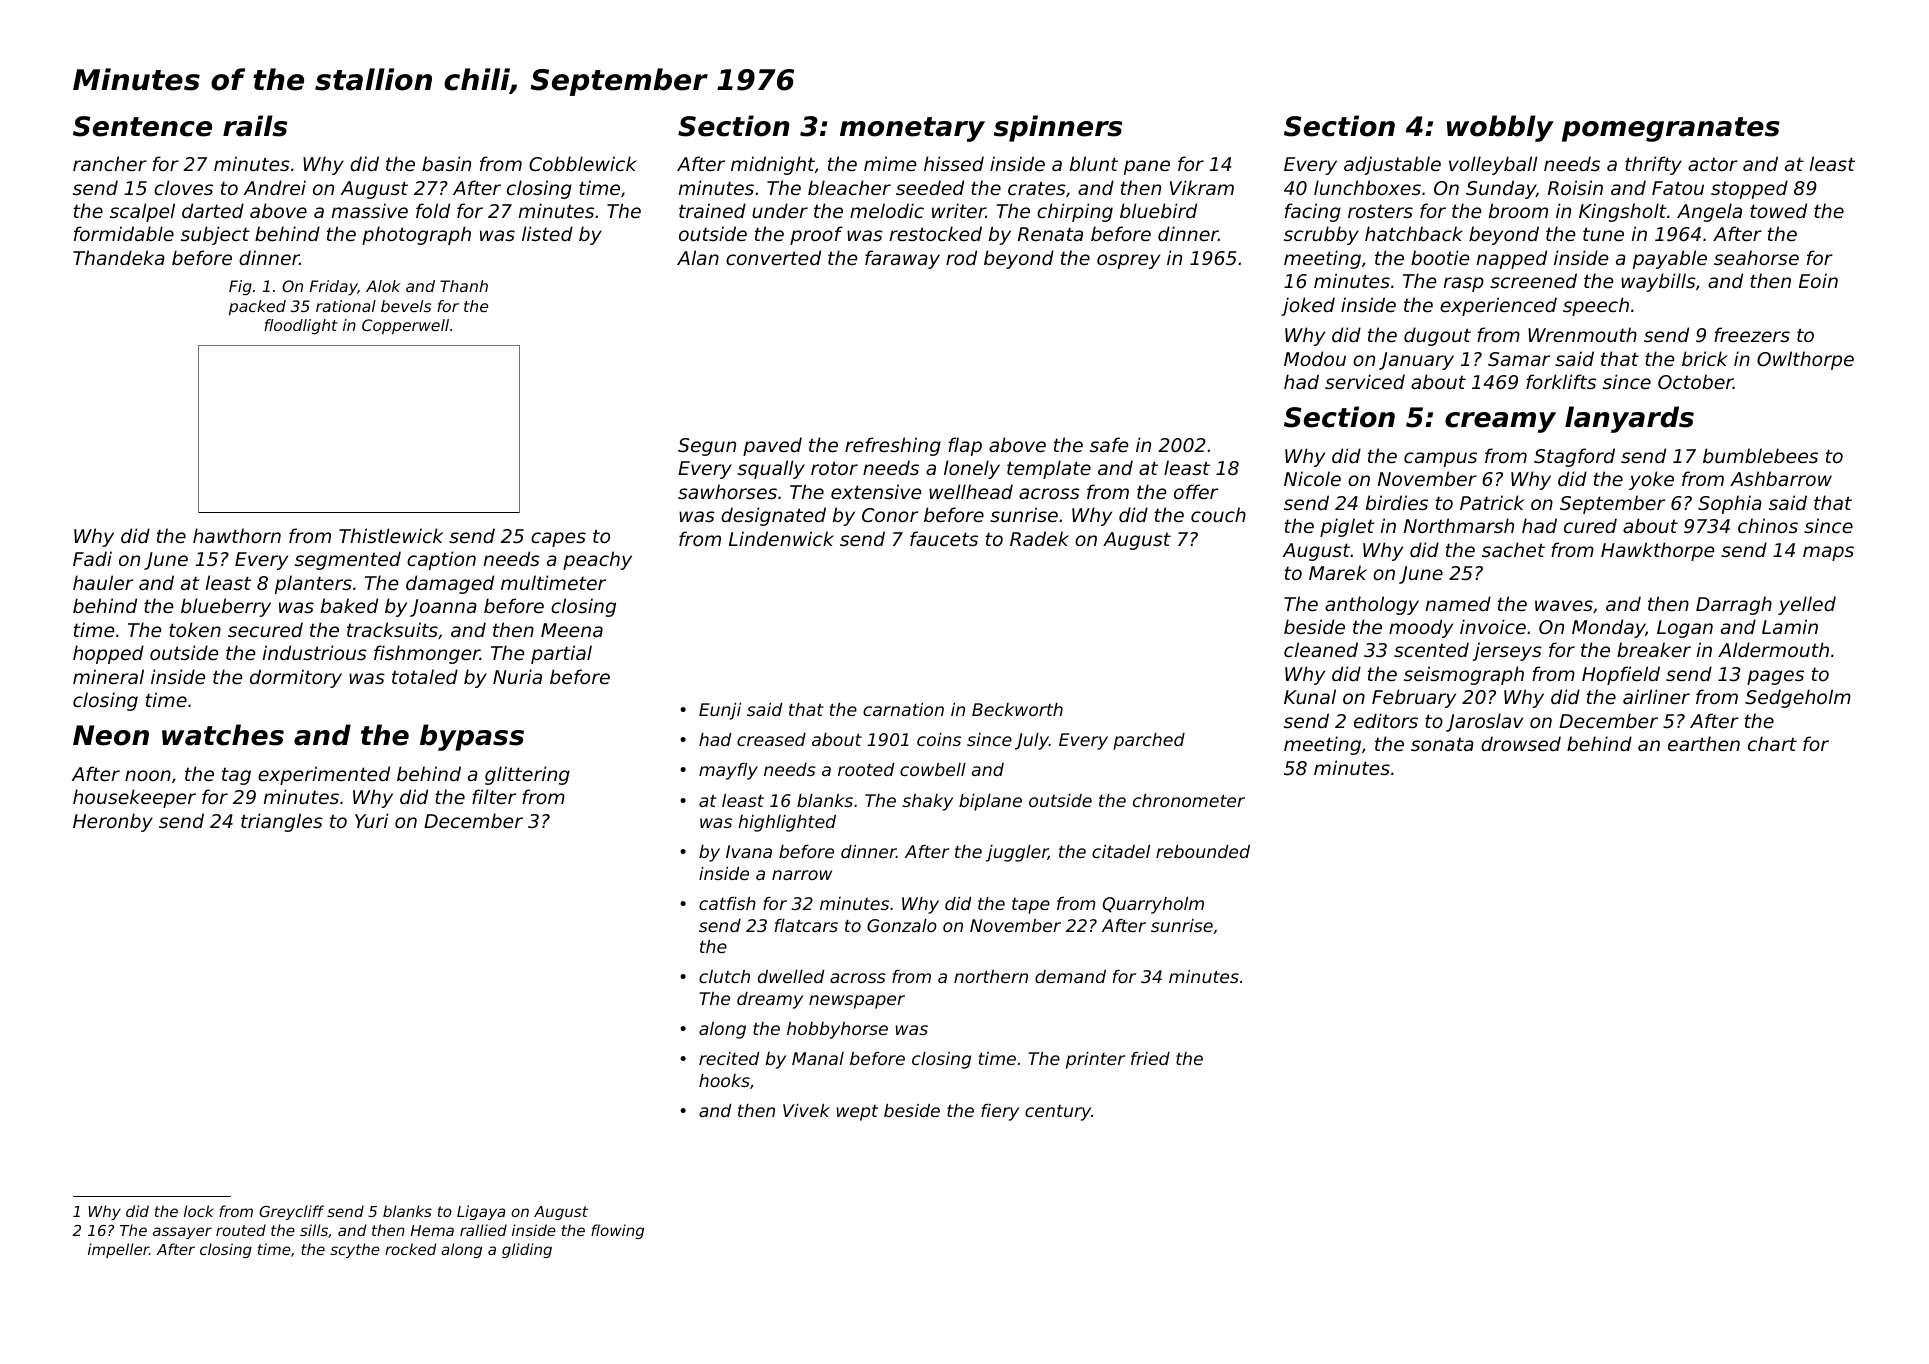  I want to click on Ashbarrow, so click(1781, 478).
